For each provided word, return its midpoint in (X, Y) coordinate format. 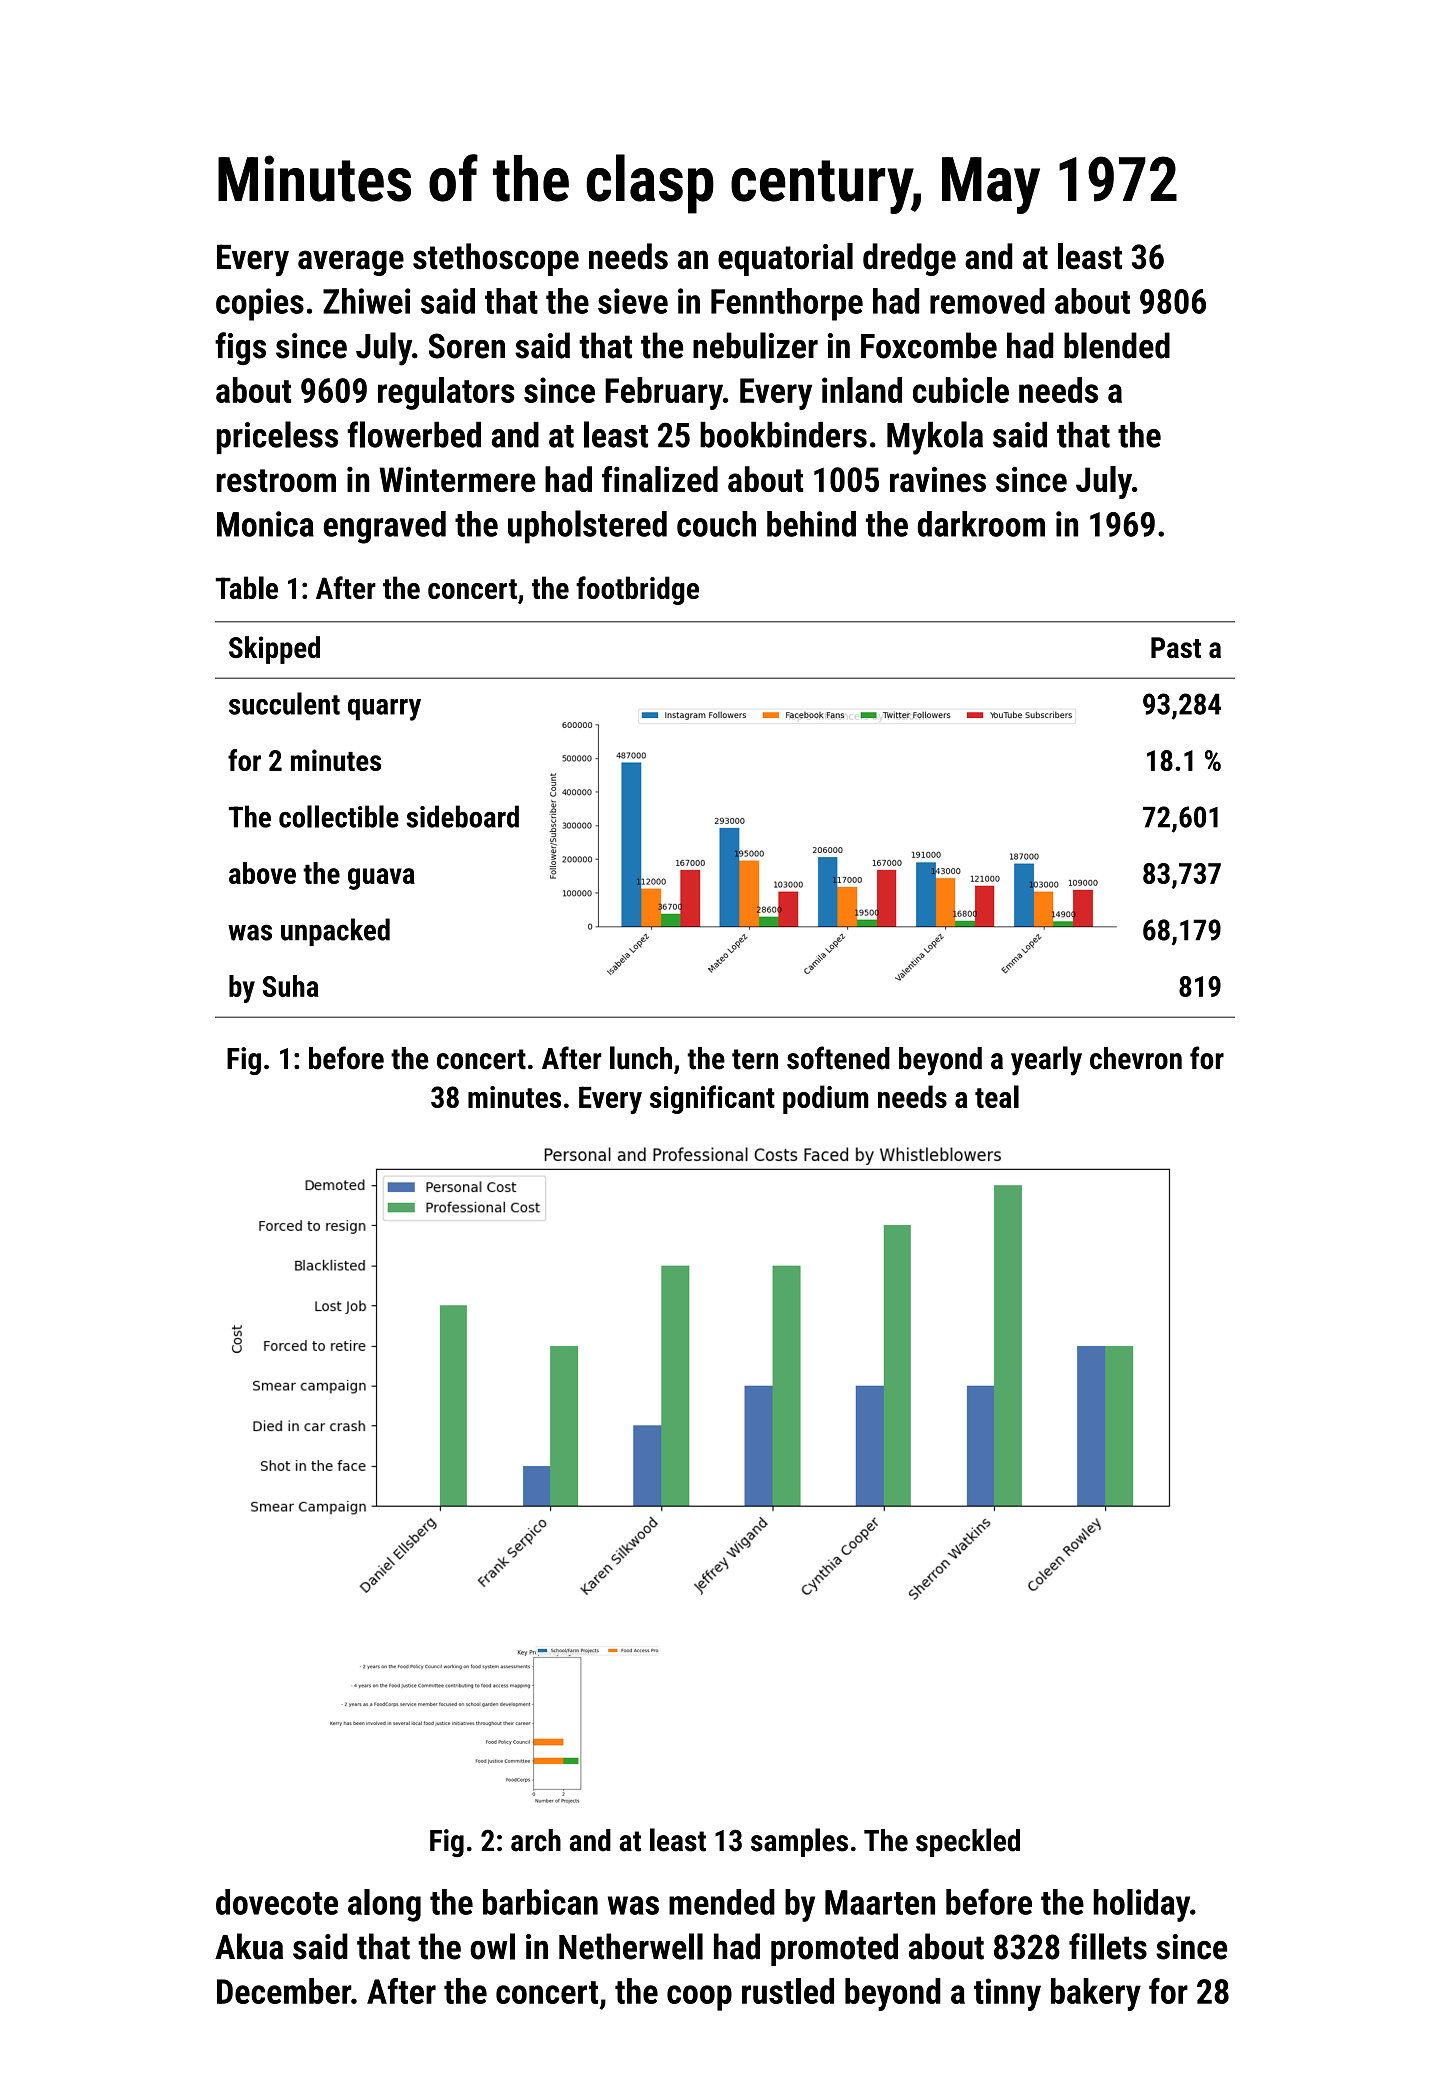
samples (799, 1842)
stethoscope (496, 259)
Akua (249, 1946)
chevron (1136, 1058)
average (351, 263)
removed (987, 301)
